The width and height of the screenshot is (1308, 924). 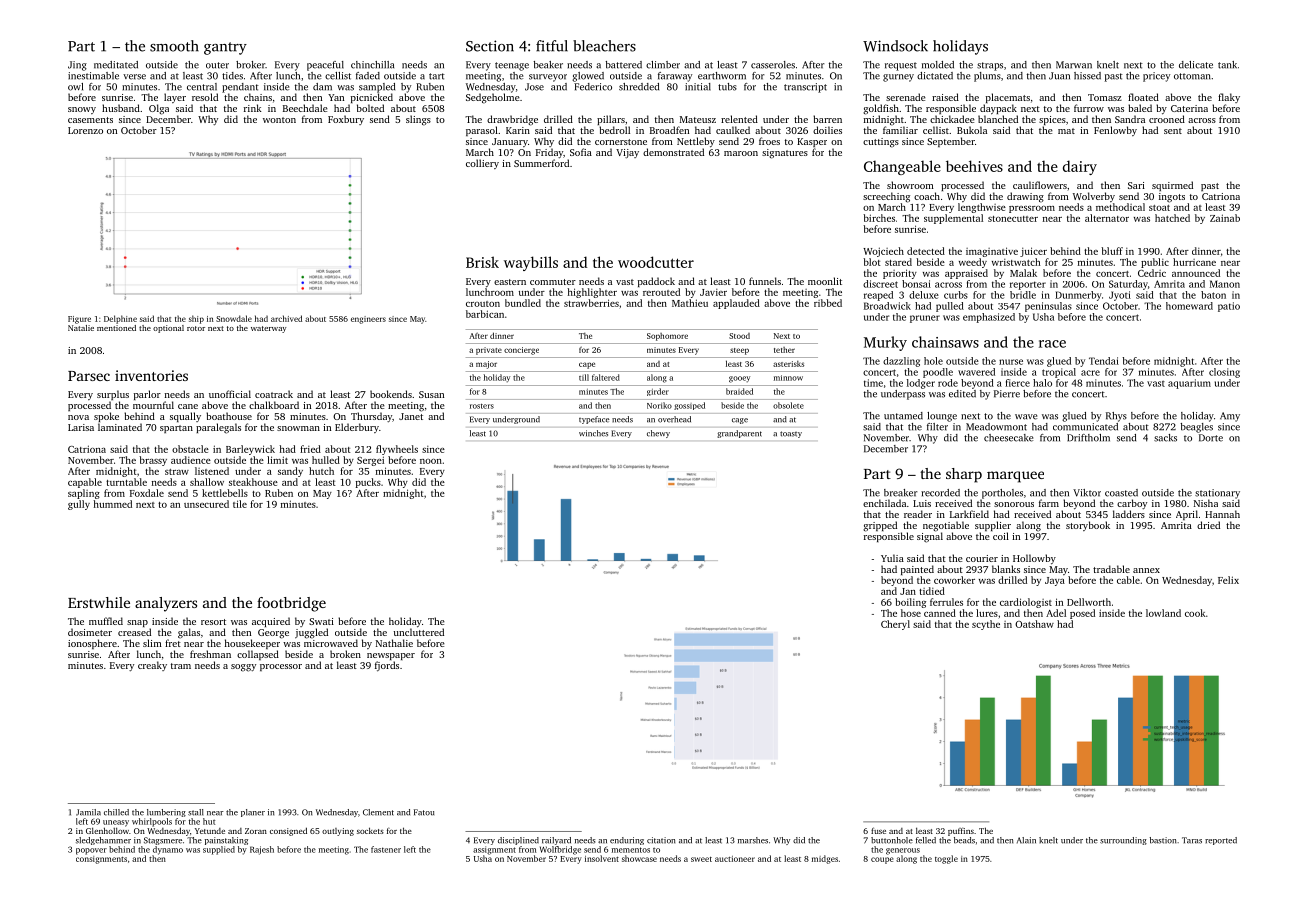 I want to click on supplied, so click(x=219, y=850).
